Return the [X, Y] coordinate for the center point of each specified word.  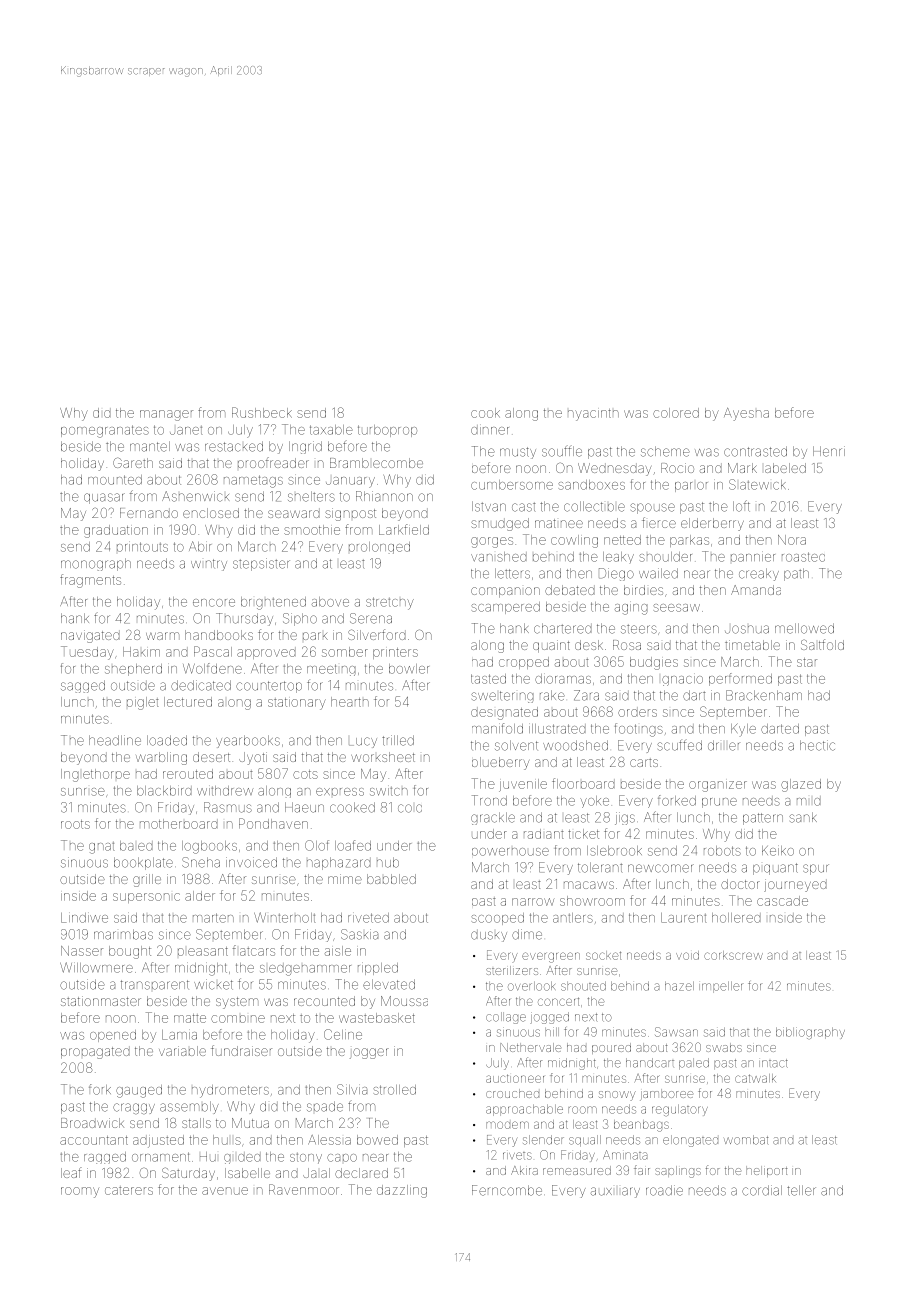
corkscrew [733, 955]
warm [162, 636]
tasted [488, 679]
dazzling [402, 1191]
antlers [573, 918]
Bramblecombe [376, 463]
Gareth [133, 463]
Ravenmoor [304, 1189]
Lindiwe [84, 918]
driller [723, 745]
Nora [792, 540]
